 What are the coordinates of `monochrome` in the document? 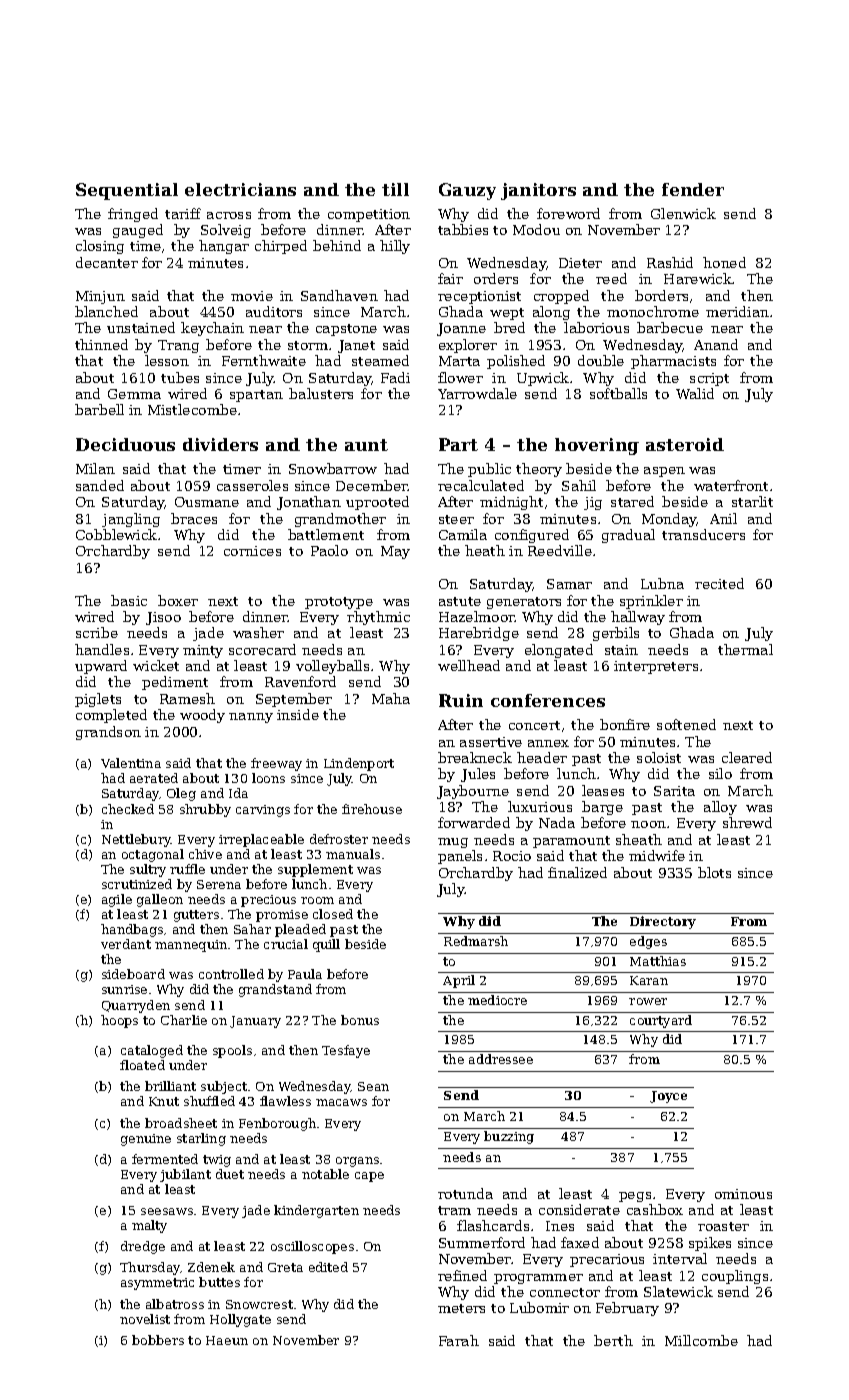 It's located at (653, 311).
